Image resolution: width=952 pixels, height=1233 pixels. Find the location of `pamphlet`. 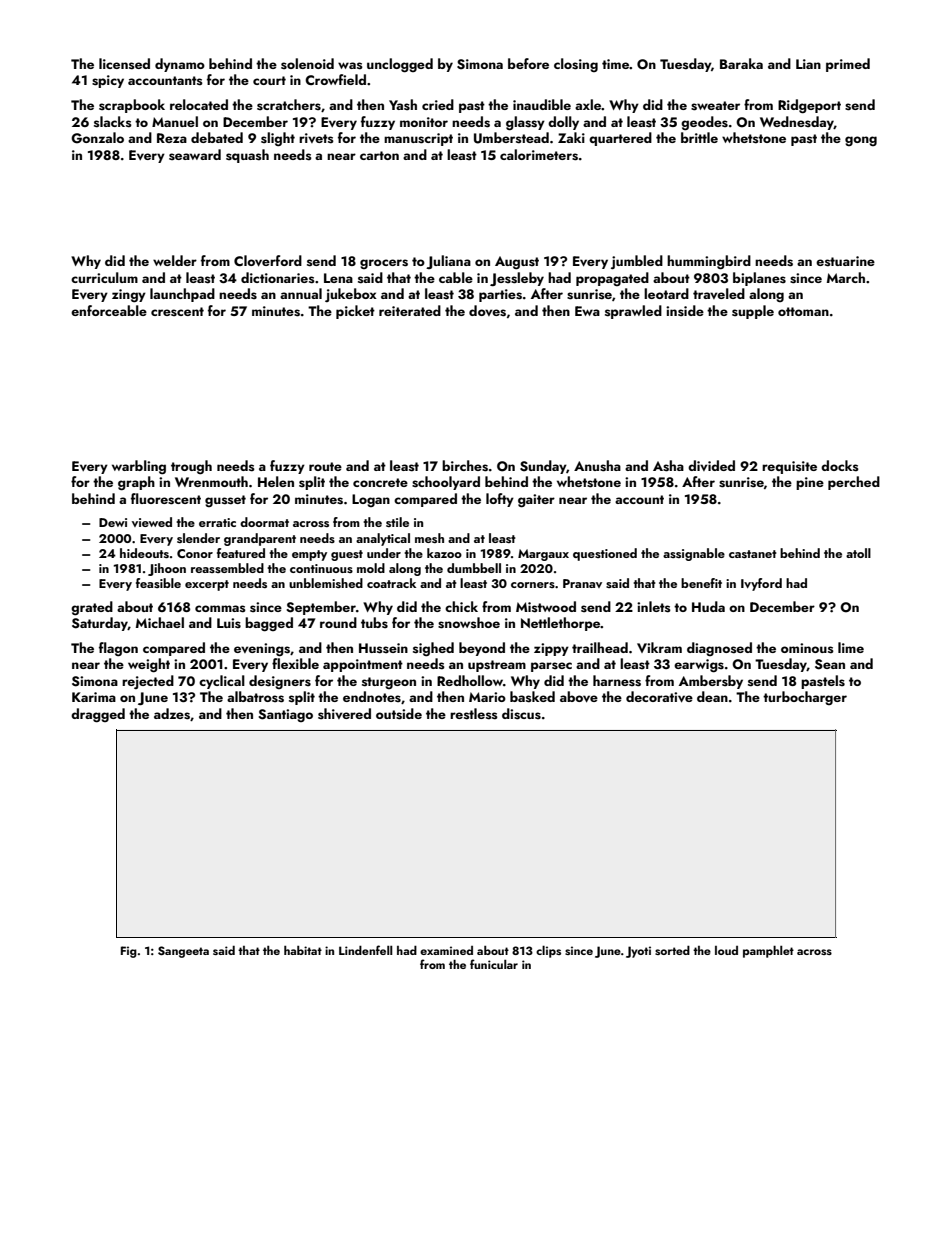

pamphlet is located at coordinates (768, 951).
